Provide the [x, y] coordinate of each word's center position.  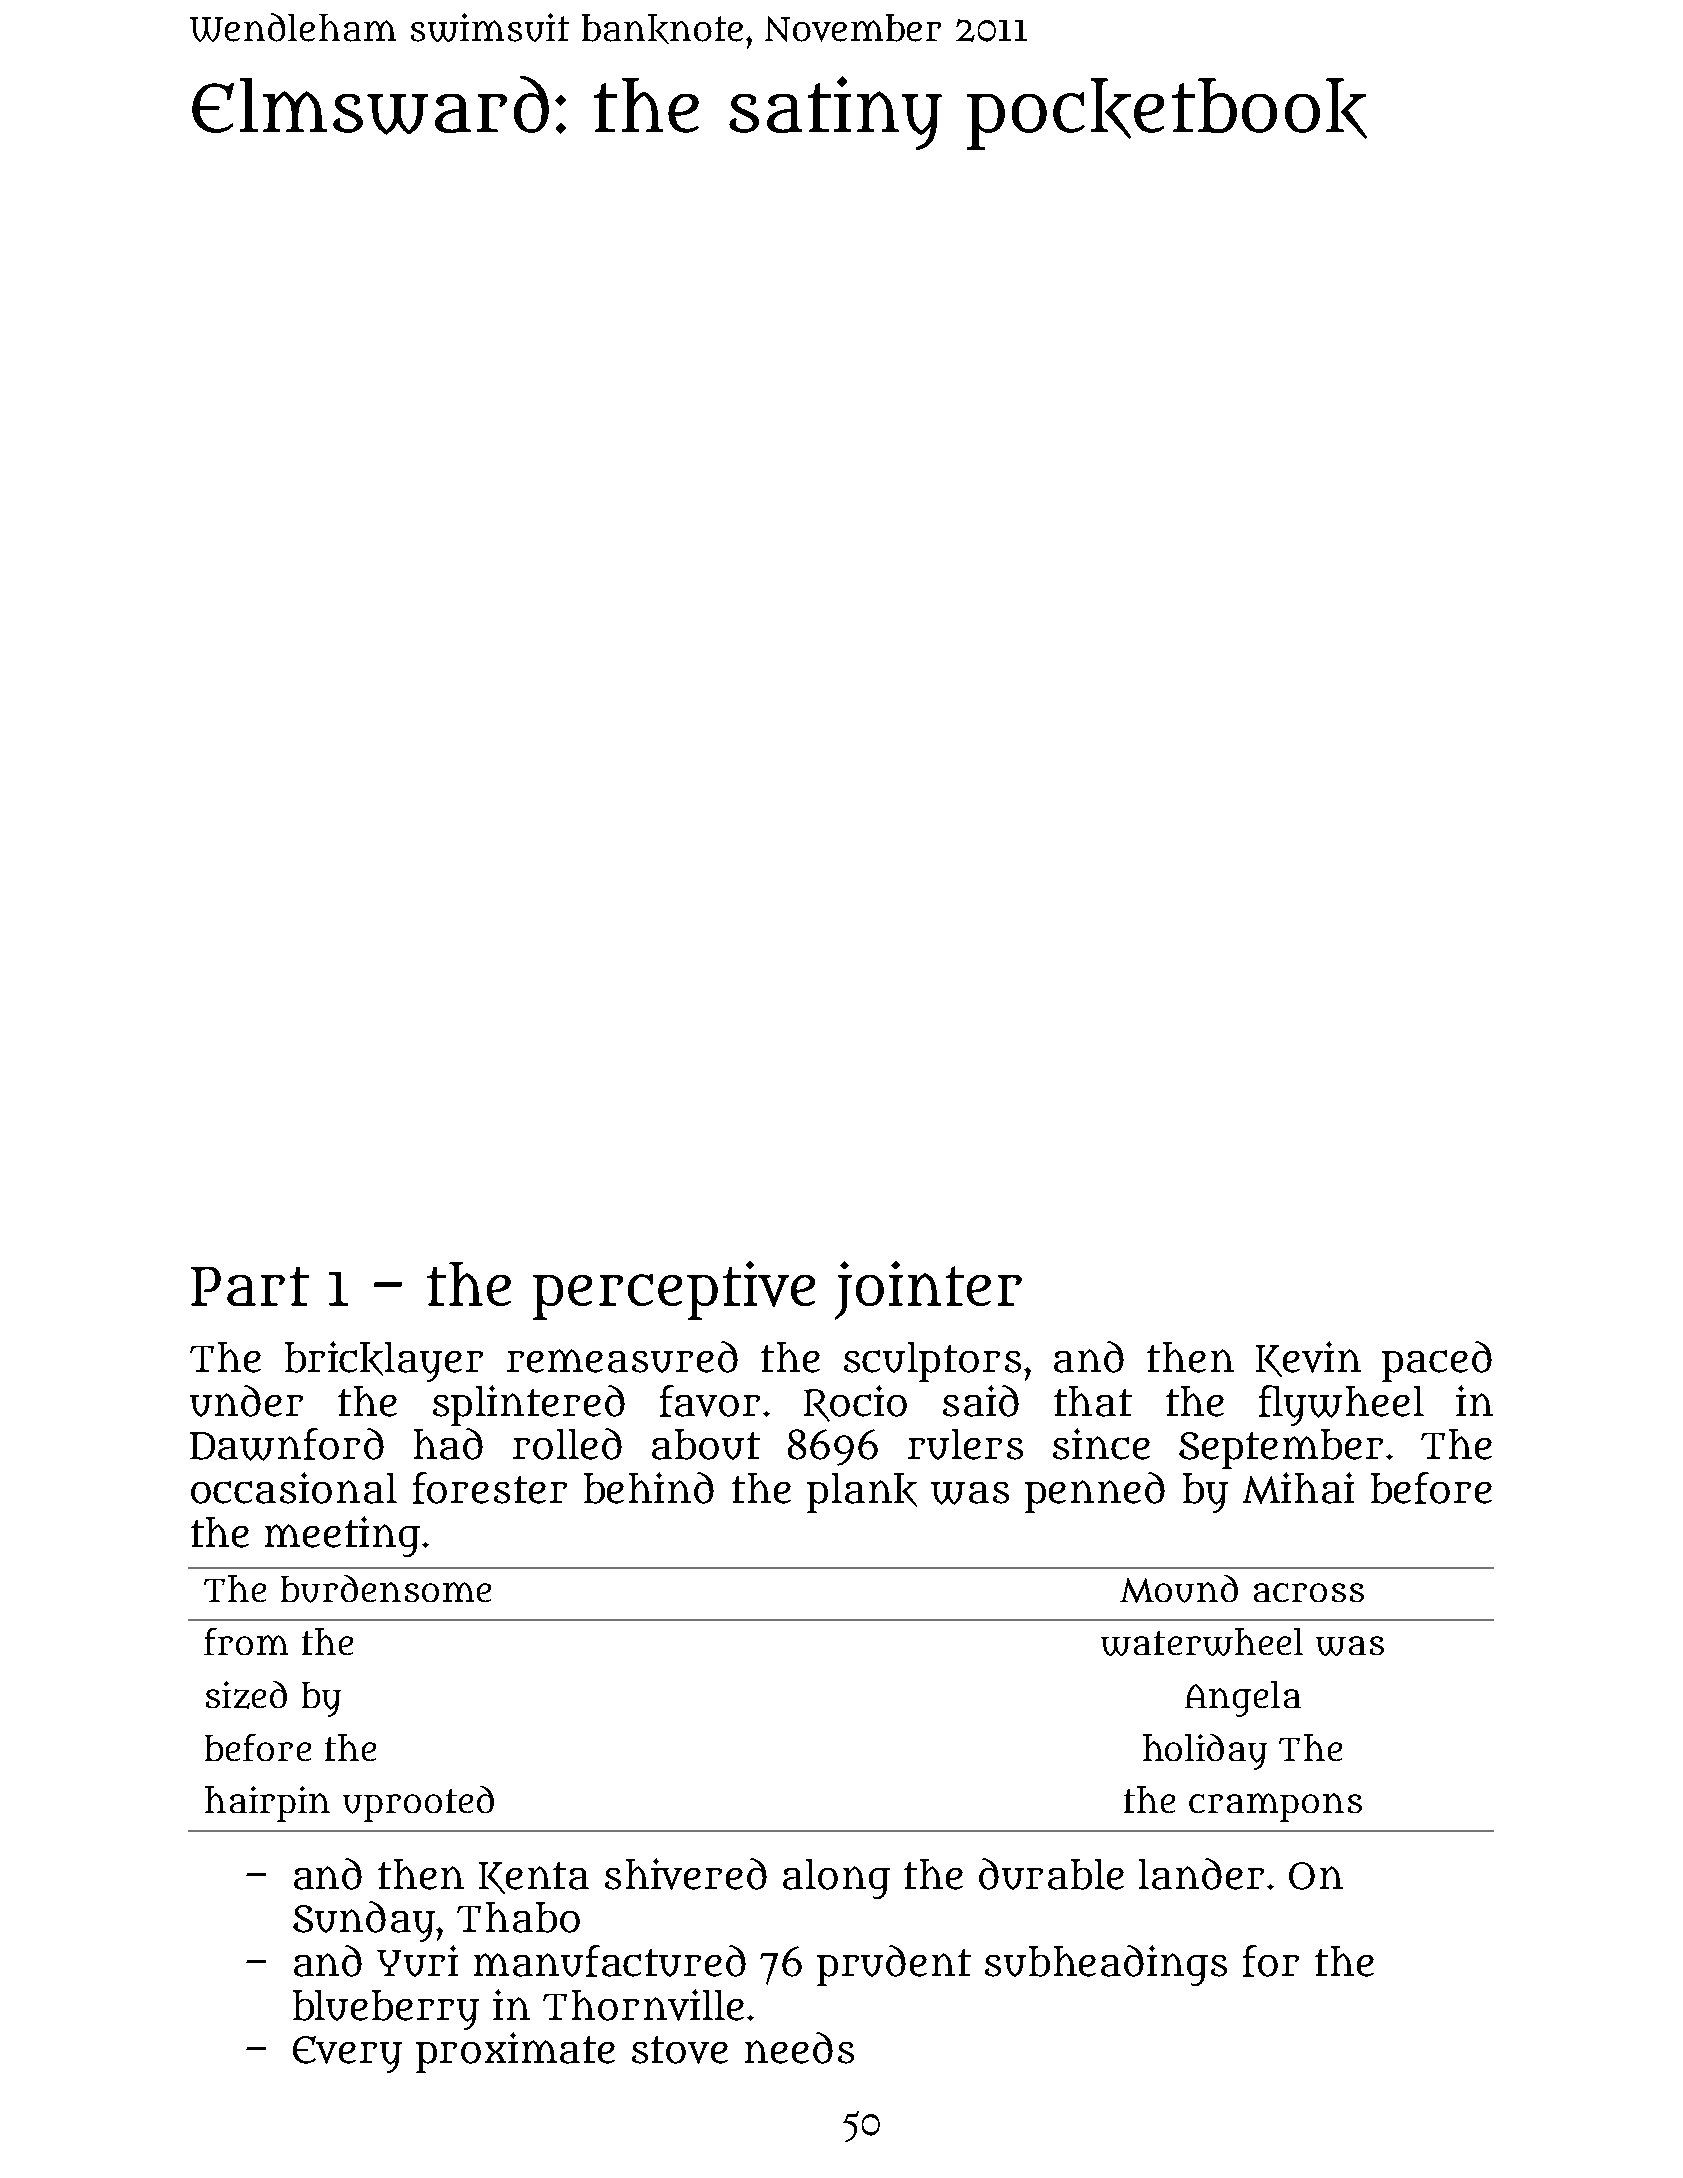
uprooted [418, 1804]
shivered [686, 1874]
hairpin [267, 1804]
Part [250, 1286]
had [448, 1444]
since [1101, 1444]
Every [347, 2054]
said [981, 1401]
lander [1201, 1874]
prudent [894, 1965]
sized [246, 1695]
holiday [1205, 1752]
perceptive [674, 1290]
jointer [928, 1290]
